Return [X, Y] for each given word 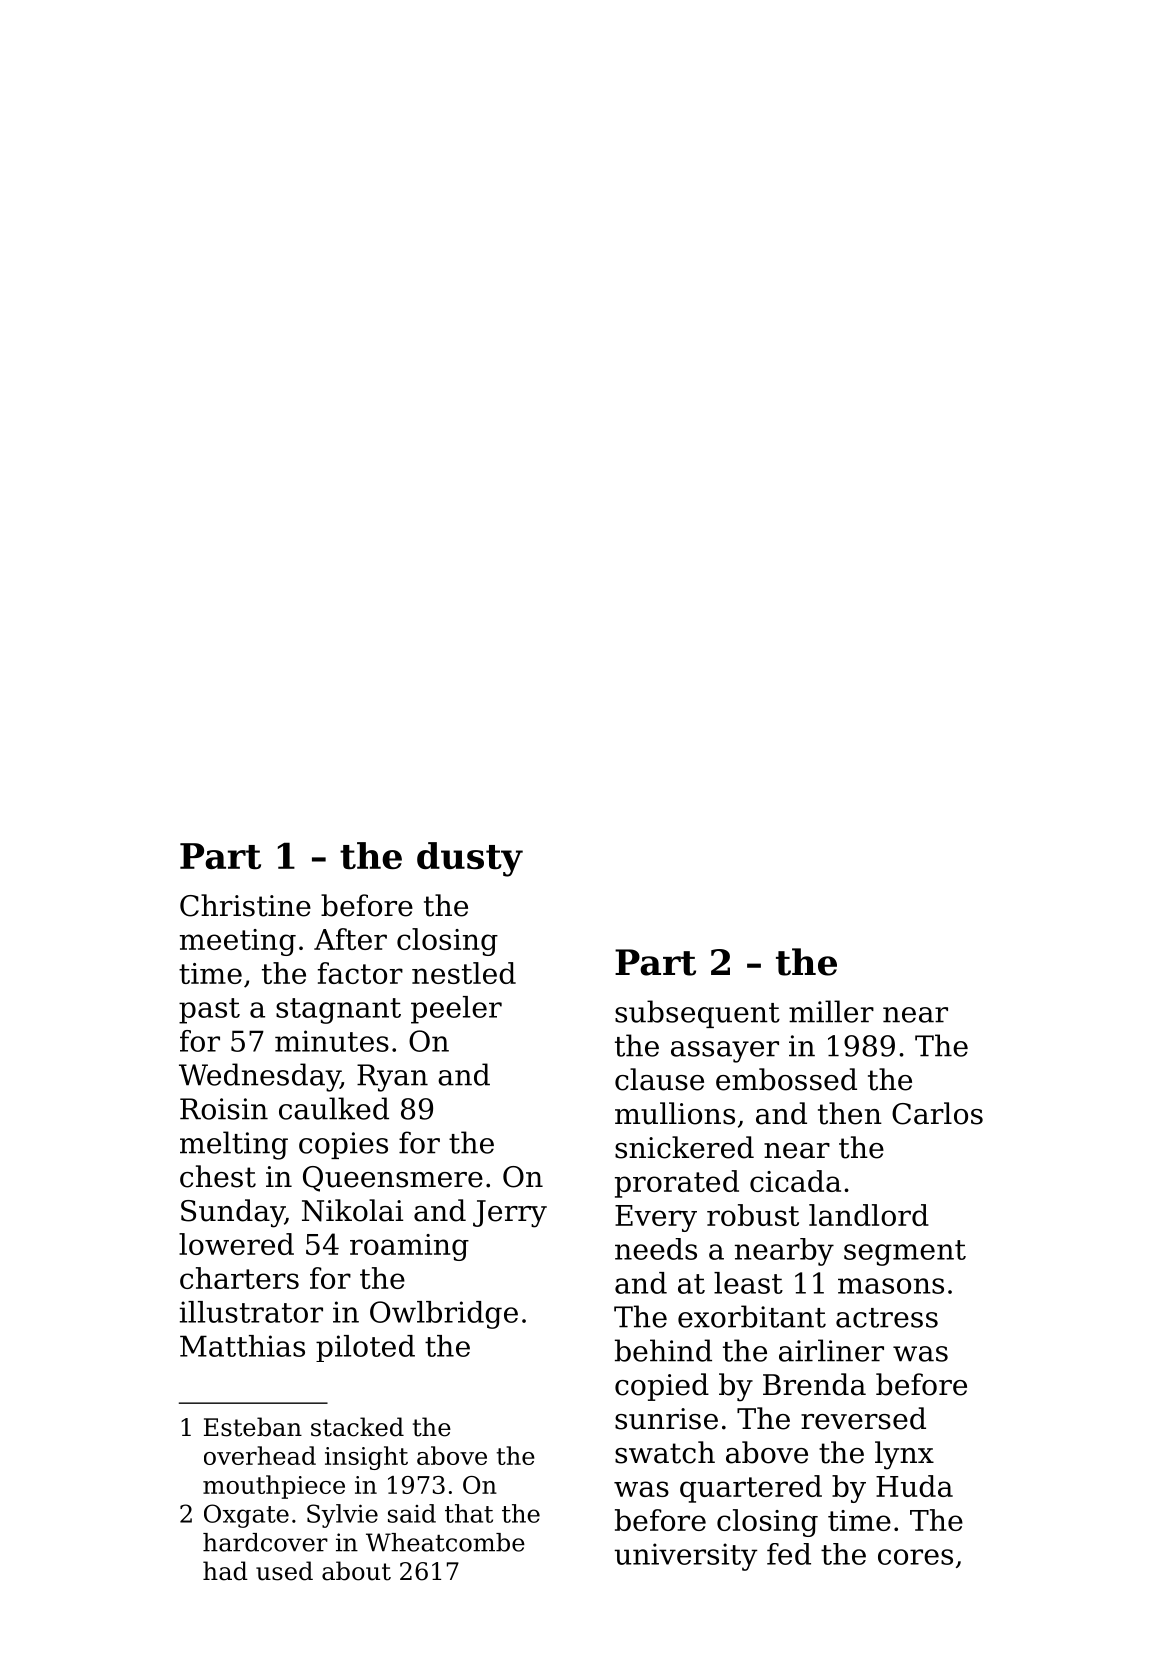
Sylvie [342, 1516]
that [469, 1513]
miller [831, 1011]
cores [915, 1557]
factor [360, 973]
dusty [470, 859]
